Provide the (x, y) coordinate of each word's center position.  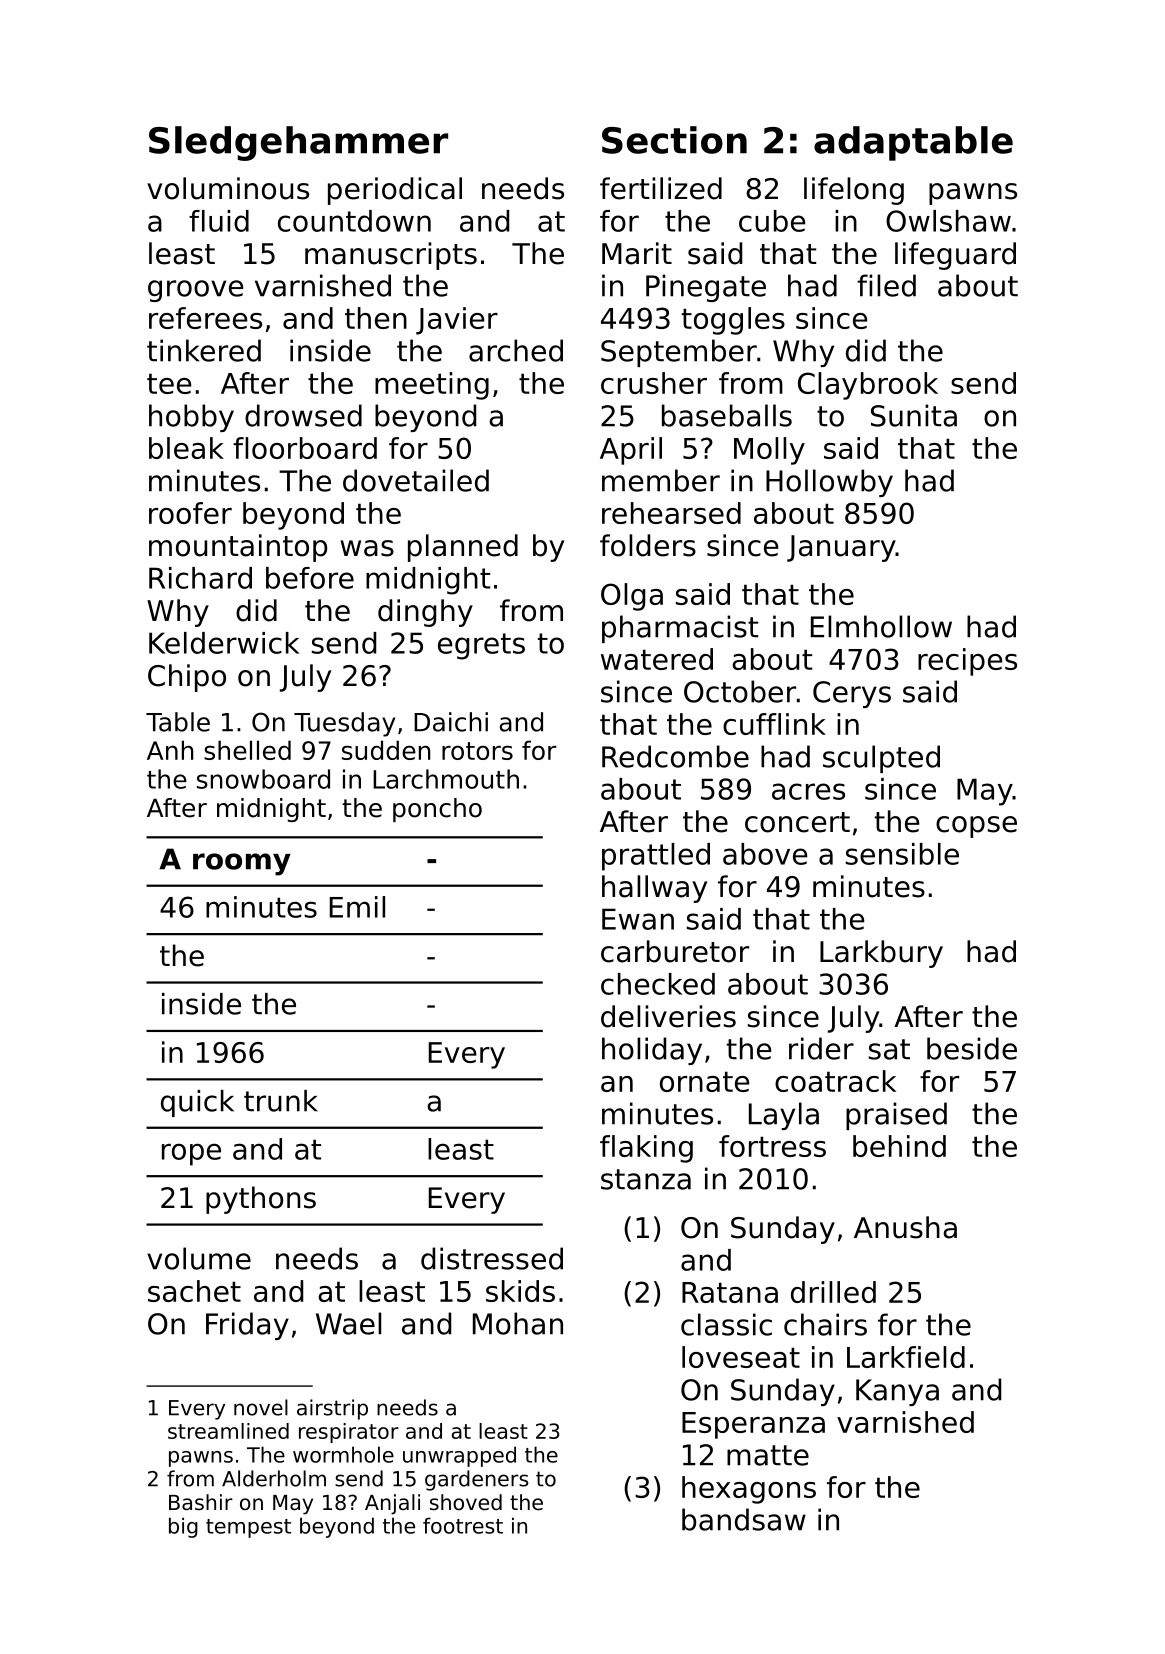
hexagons (749, 1490)
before (310, 578)
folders (648, 545)
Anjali (392, 1504)
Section (674, 140)
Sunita (914, 415)
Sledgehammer (298, 143)
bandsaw (744, 1519)
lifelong (854, 191)
